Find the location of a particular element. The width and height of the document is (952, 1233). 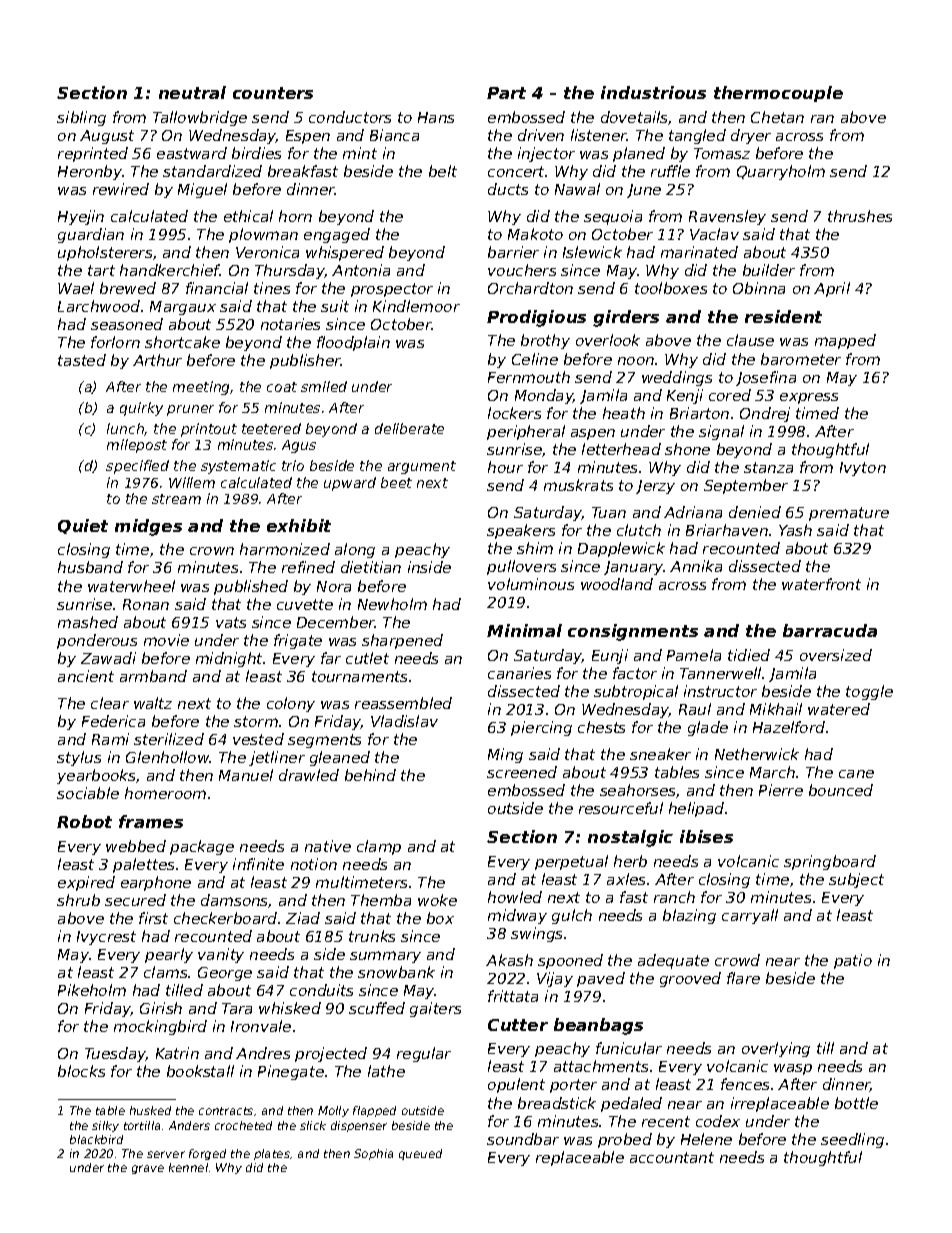

counters is located at coordinates (273, 93).
